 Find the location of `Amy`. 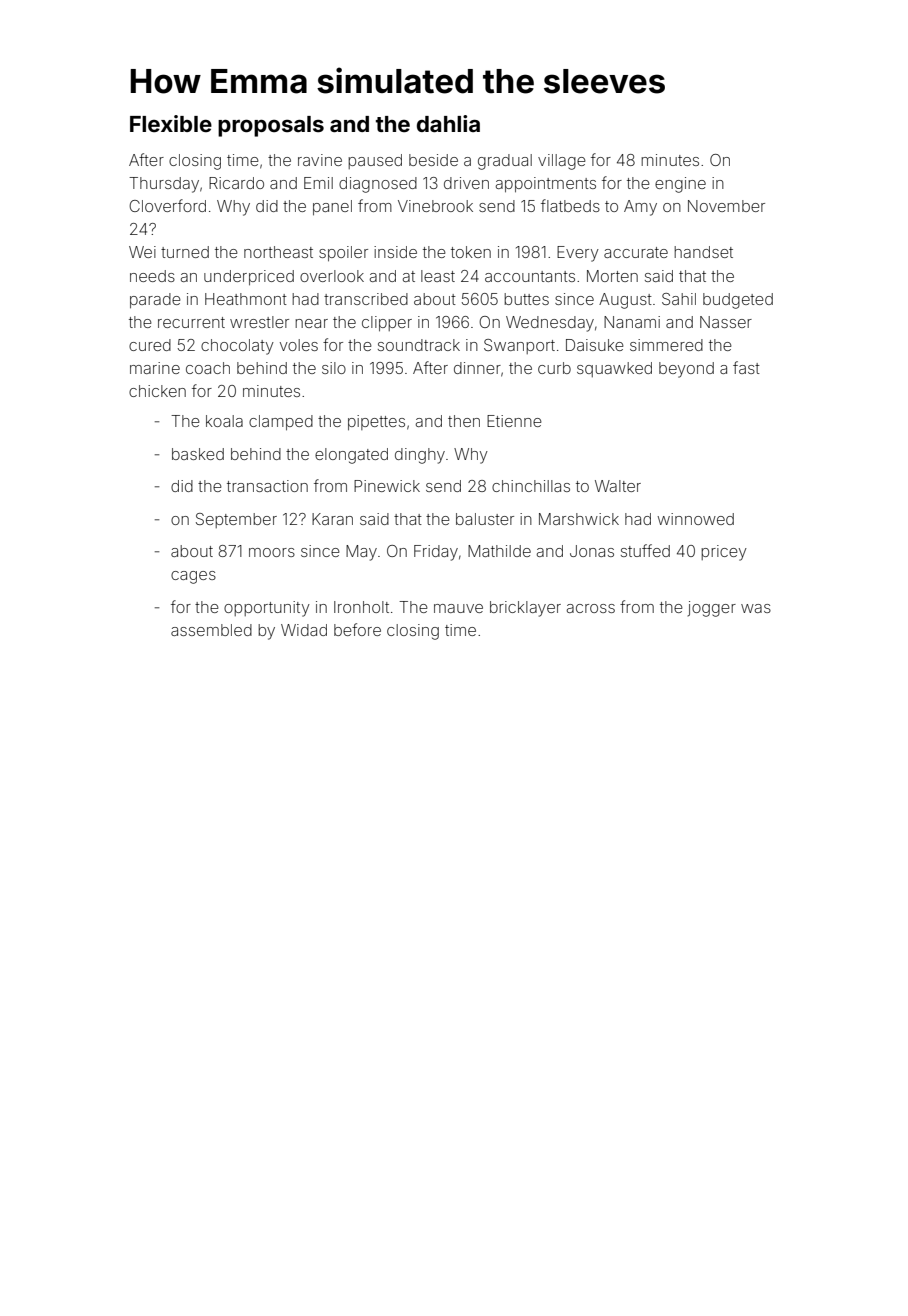

Amy is located at coordinates (640, 208).
